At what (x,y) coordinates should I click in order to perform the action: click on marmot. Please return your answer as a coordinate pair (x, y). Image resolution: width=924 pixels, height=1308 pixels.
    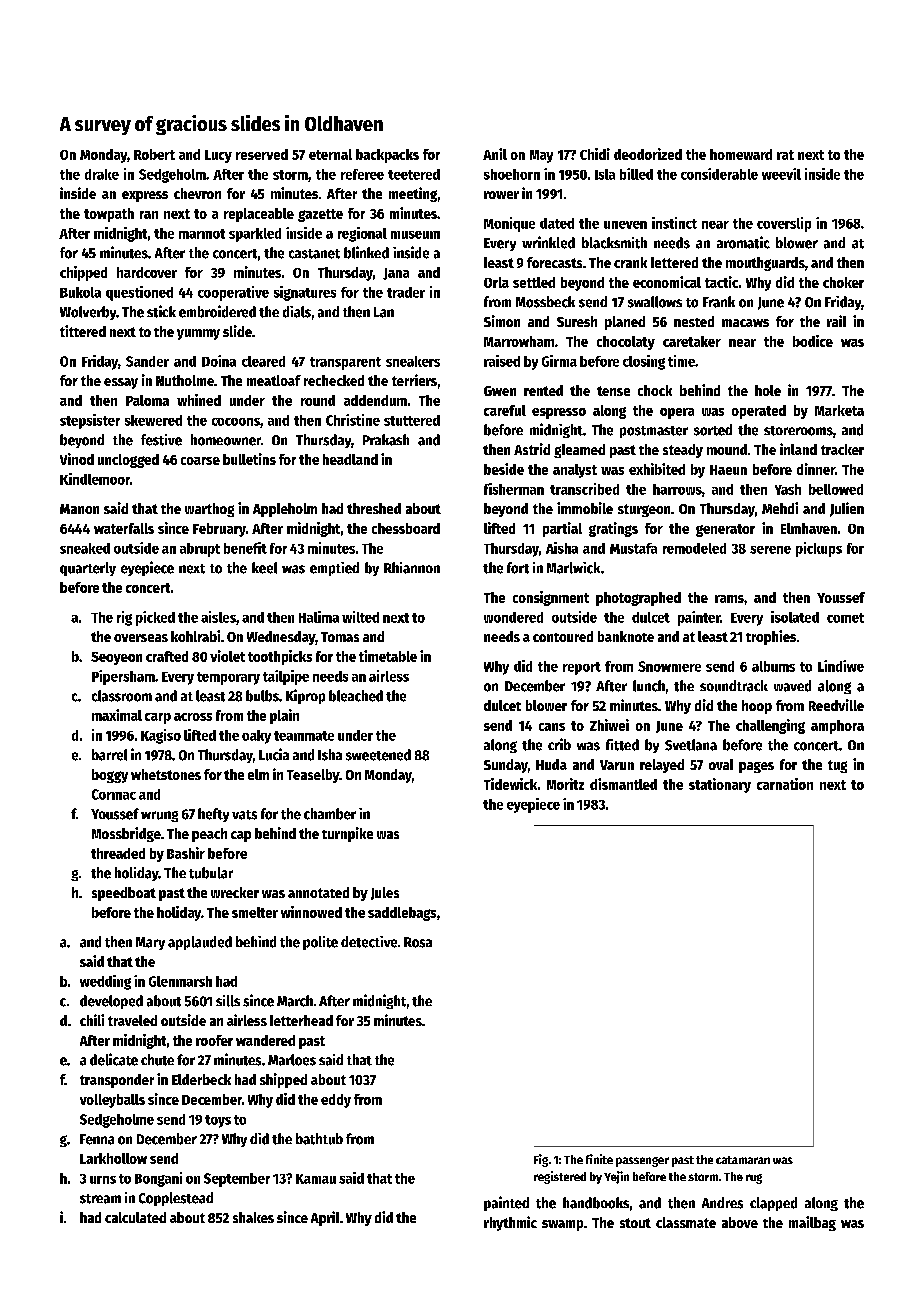
    Looking at the image, I should click on (202, 234).
